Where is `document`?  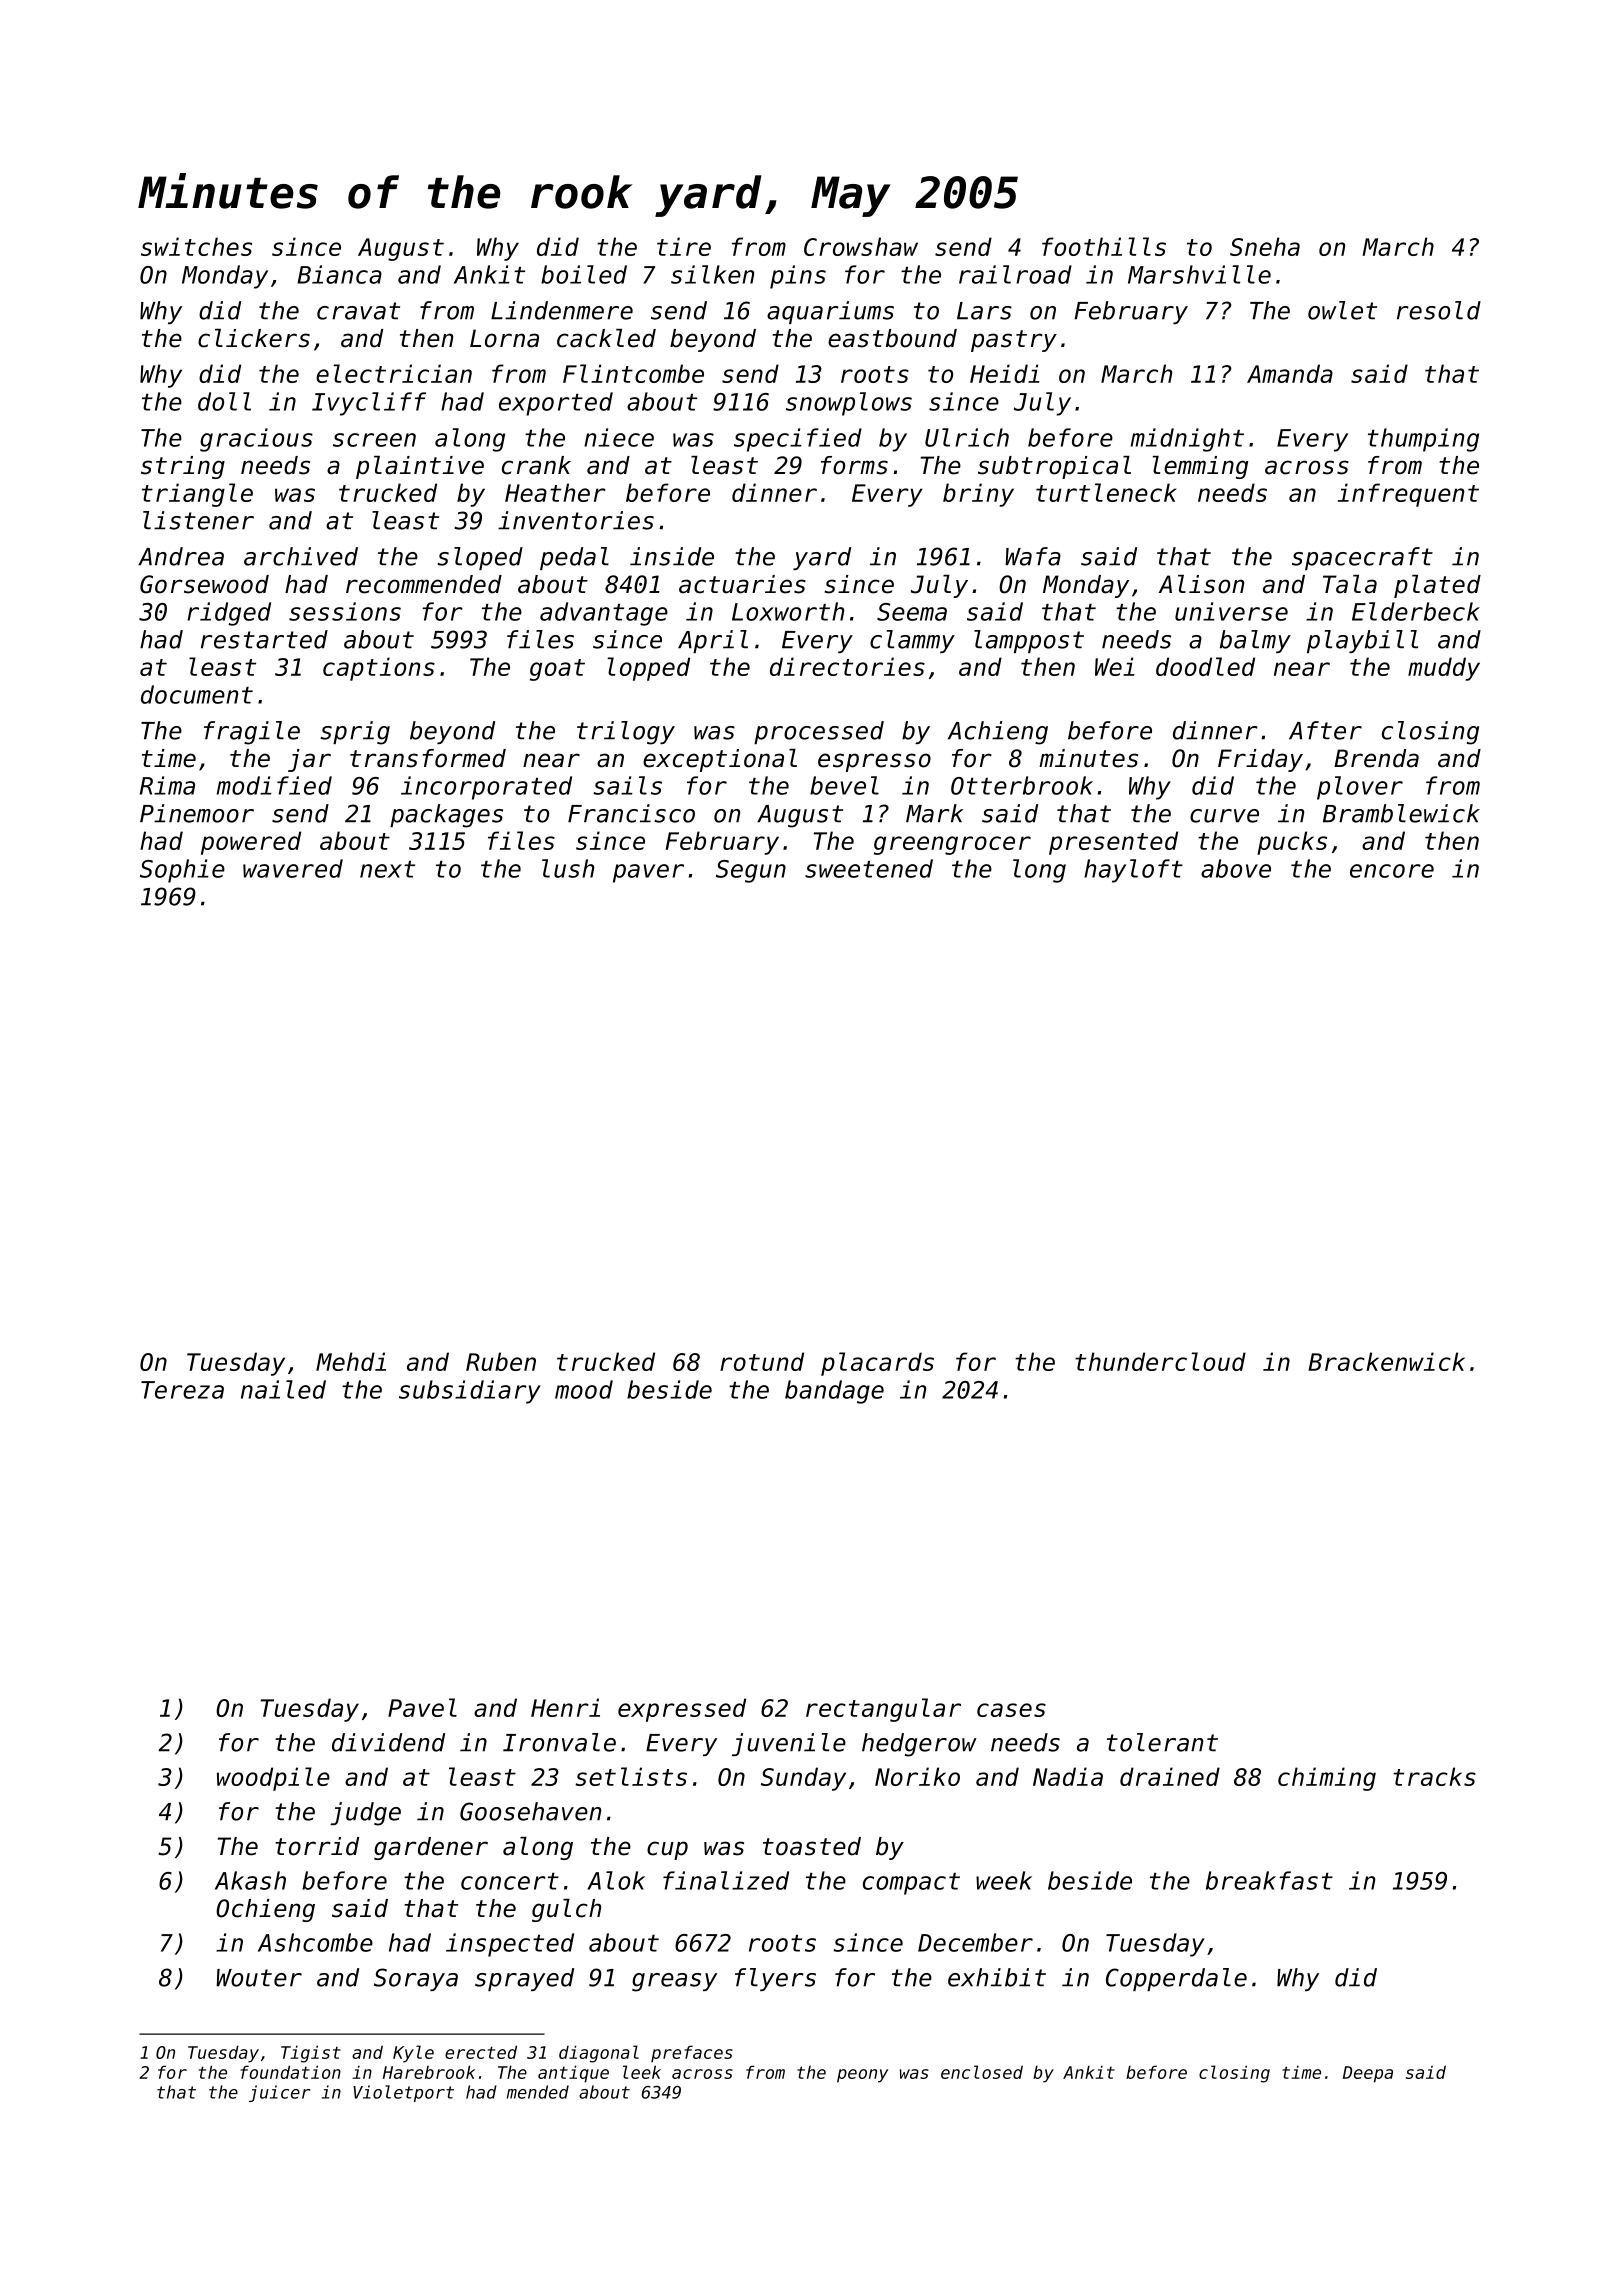 document is located at coordinates (197, 694).
